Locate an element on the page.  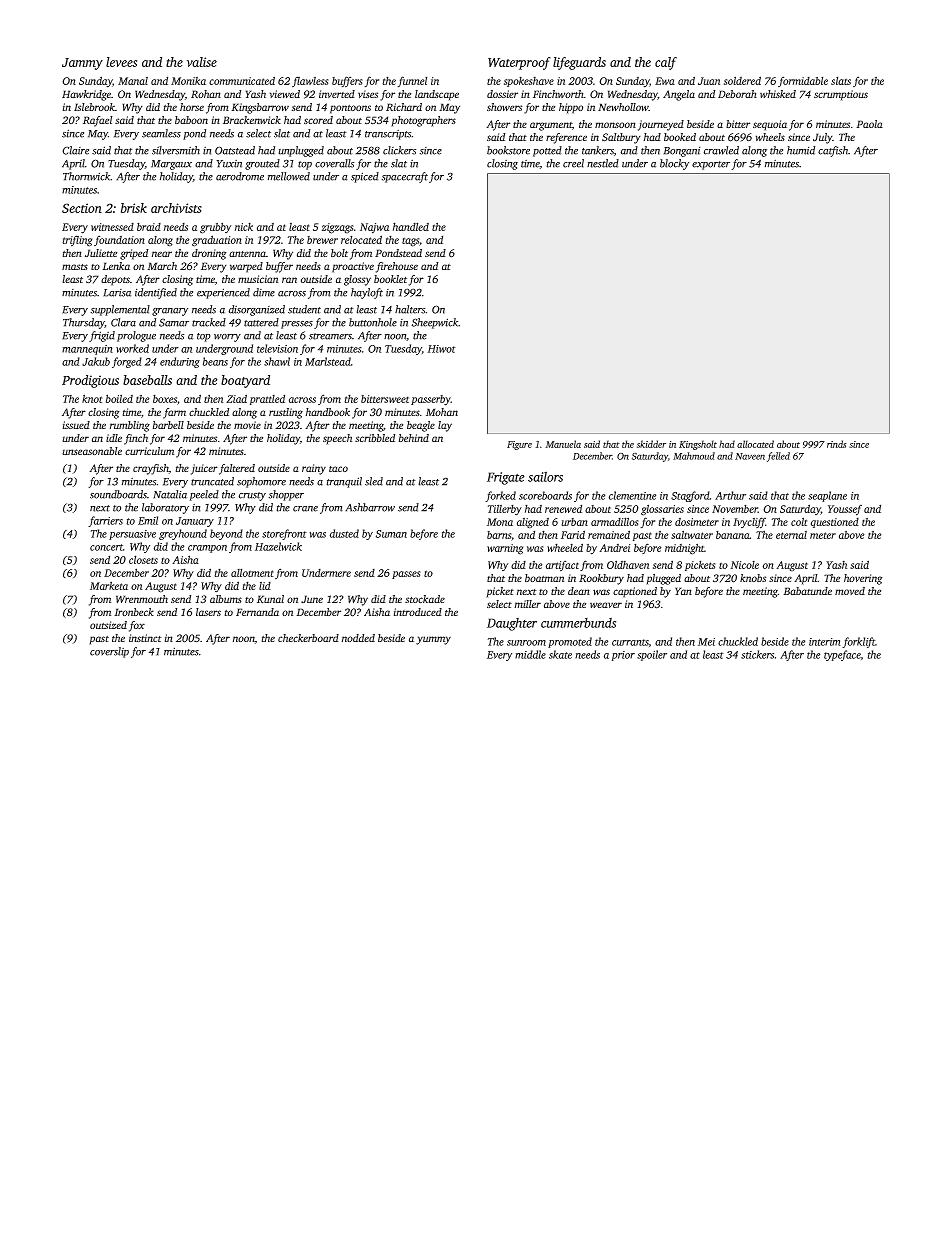
Daughter is located at coordinates (512, 624).
